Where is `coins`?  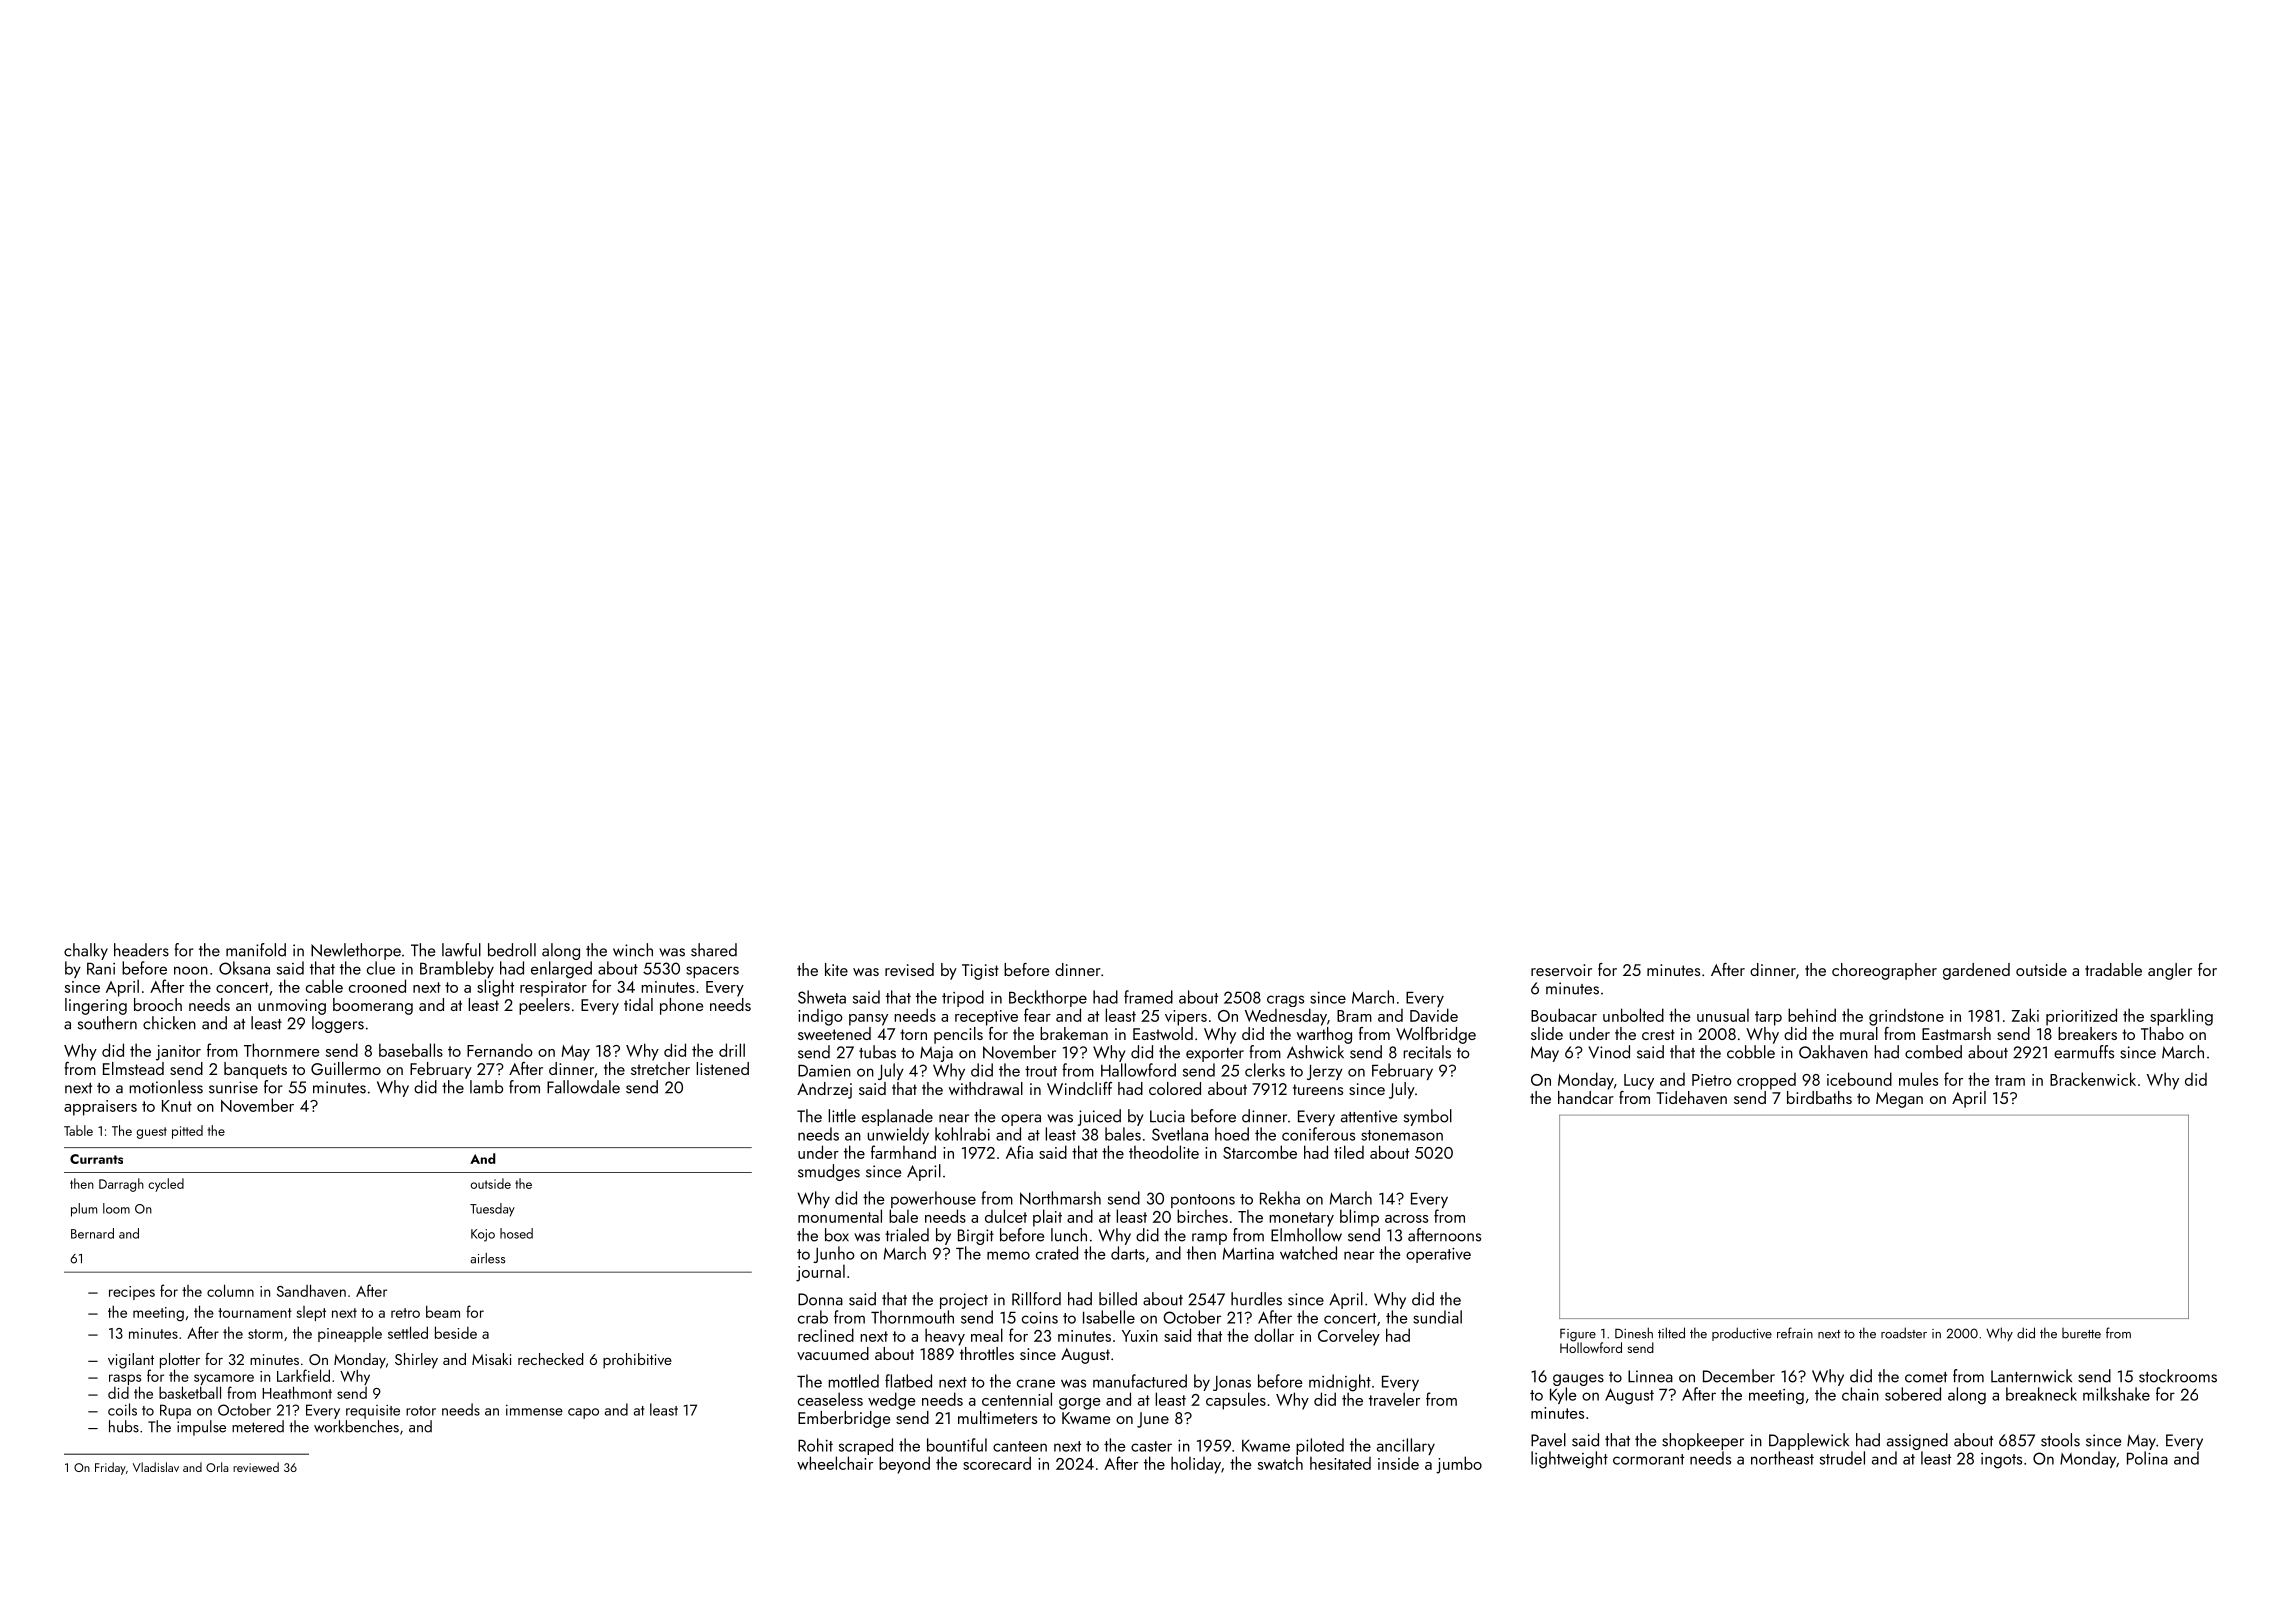
coins is located at coordinates (1040, 1317).
